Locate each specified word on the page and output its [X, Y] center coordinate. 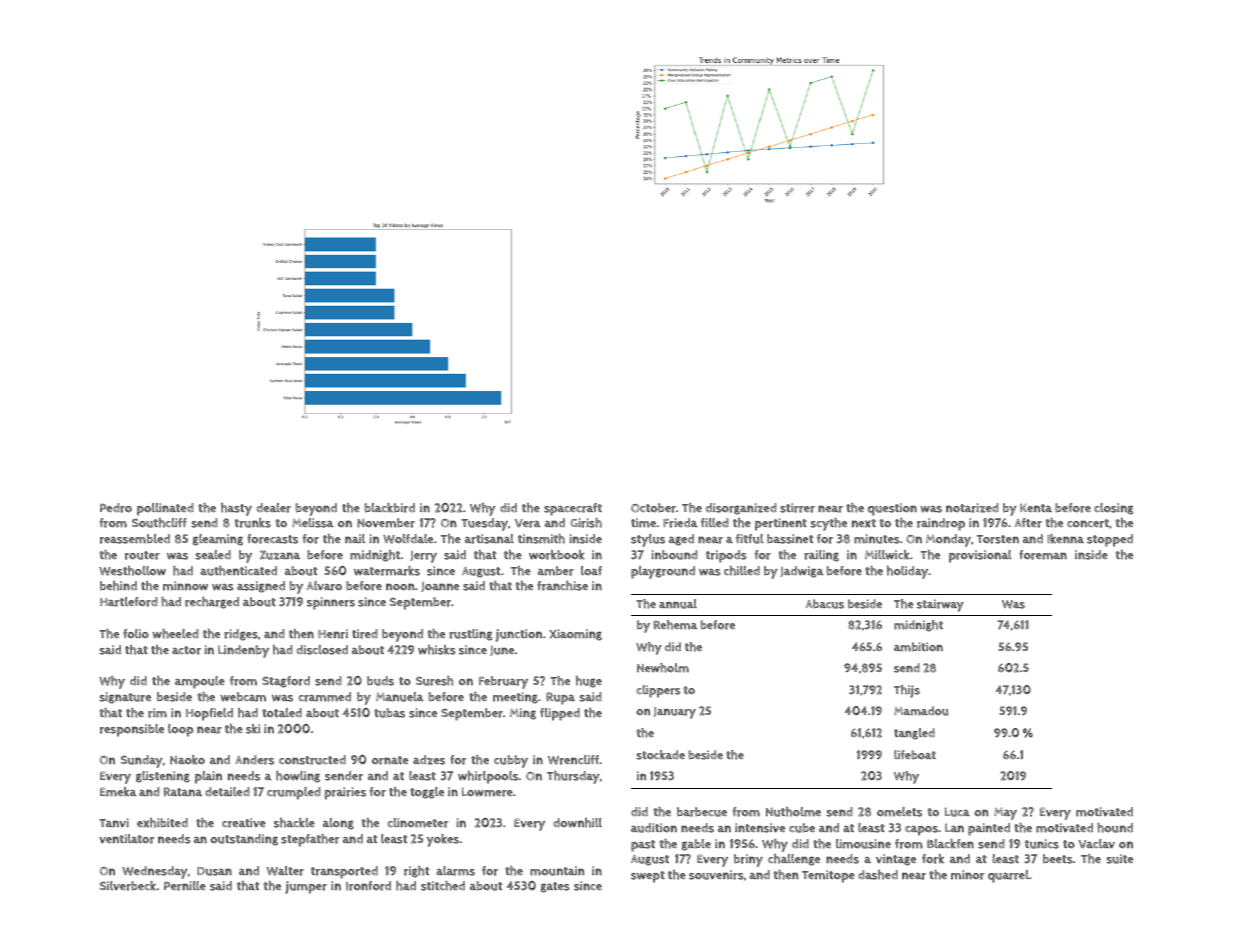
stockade [660, 755]
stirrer [797, 508]
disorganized [741, 509]
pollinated [165, 509]
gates [555, 887]
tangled [914, 734]
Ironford [368, 886]
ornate [390, 760]
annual [678, 604]
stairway [940, 605]
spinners [331, 603]
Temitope [828, 876]
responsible [132, 730]
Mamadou [921, 711]
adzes [429, 760]
